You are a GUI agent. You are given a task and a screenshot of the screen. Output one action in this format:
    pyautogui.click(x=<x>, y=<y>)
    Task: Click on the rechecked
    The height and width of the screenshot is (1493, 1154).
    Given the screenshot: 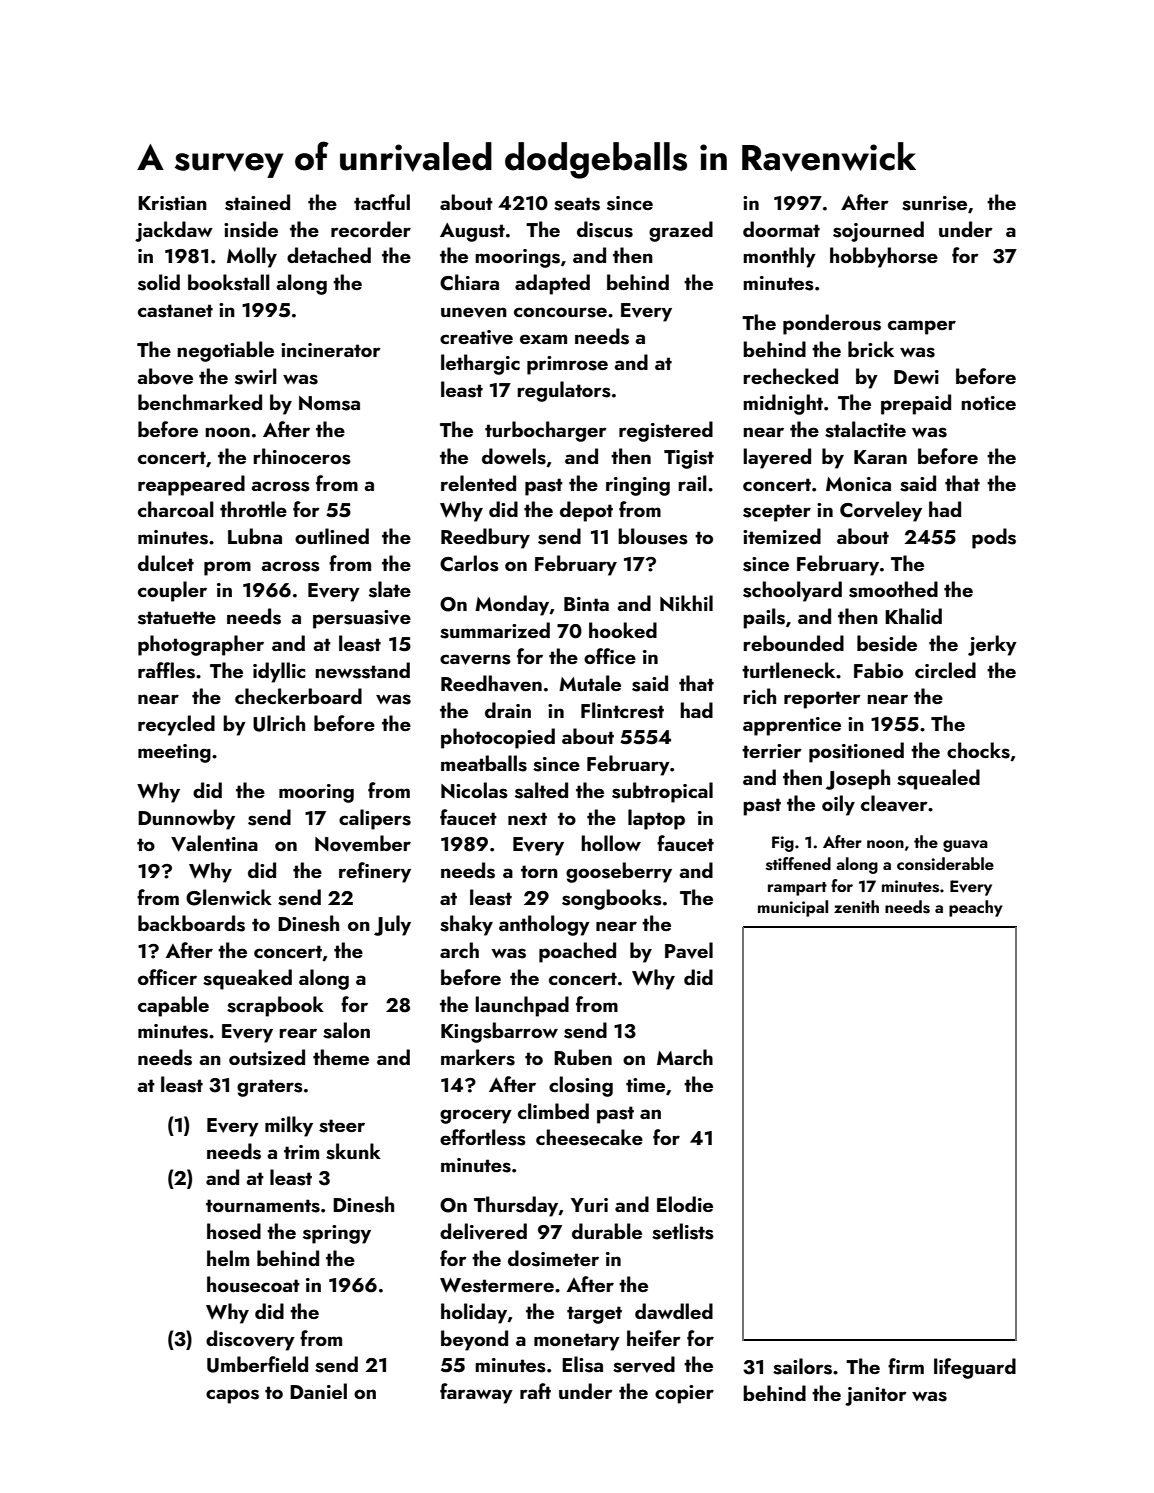 What is the action you would take?
    pyautogui.click(x=790, y=376)
